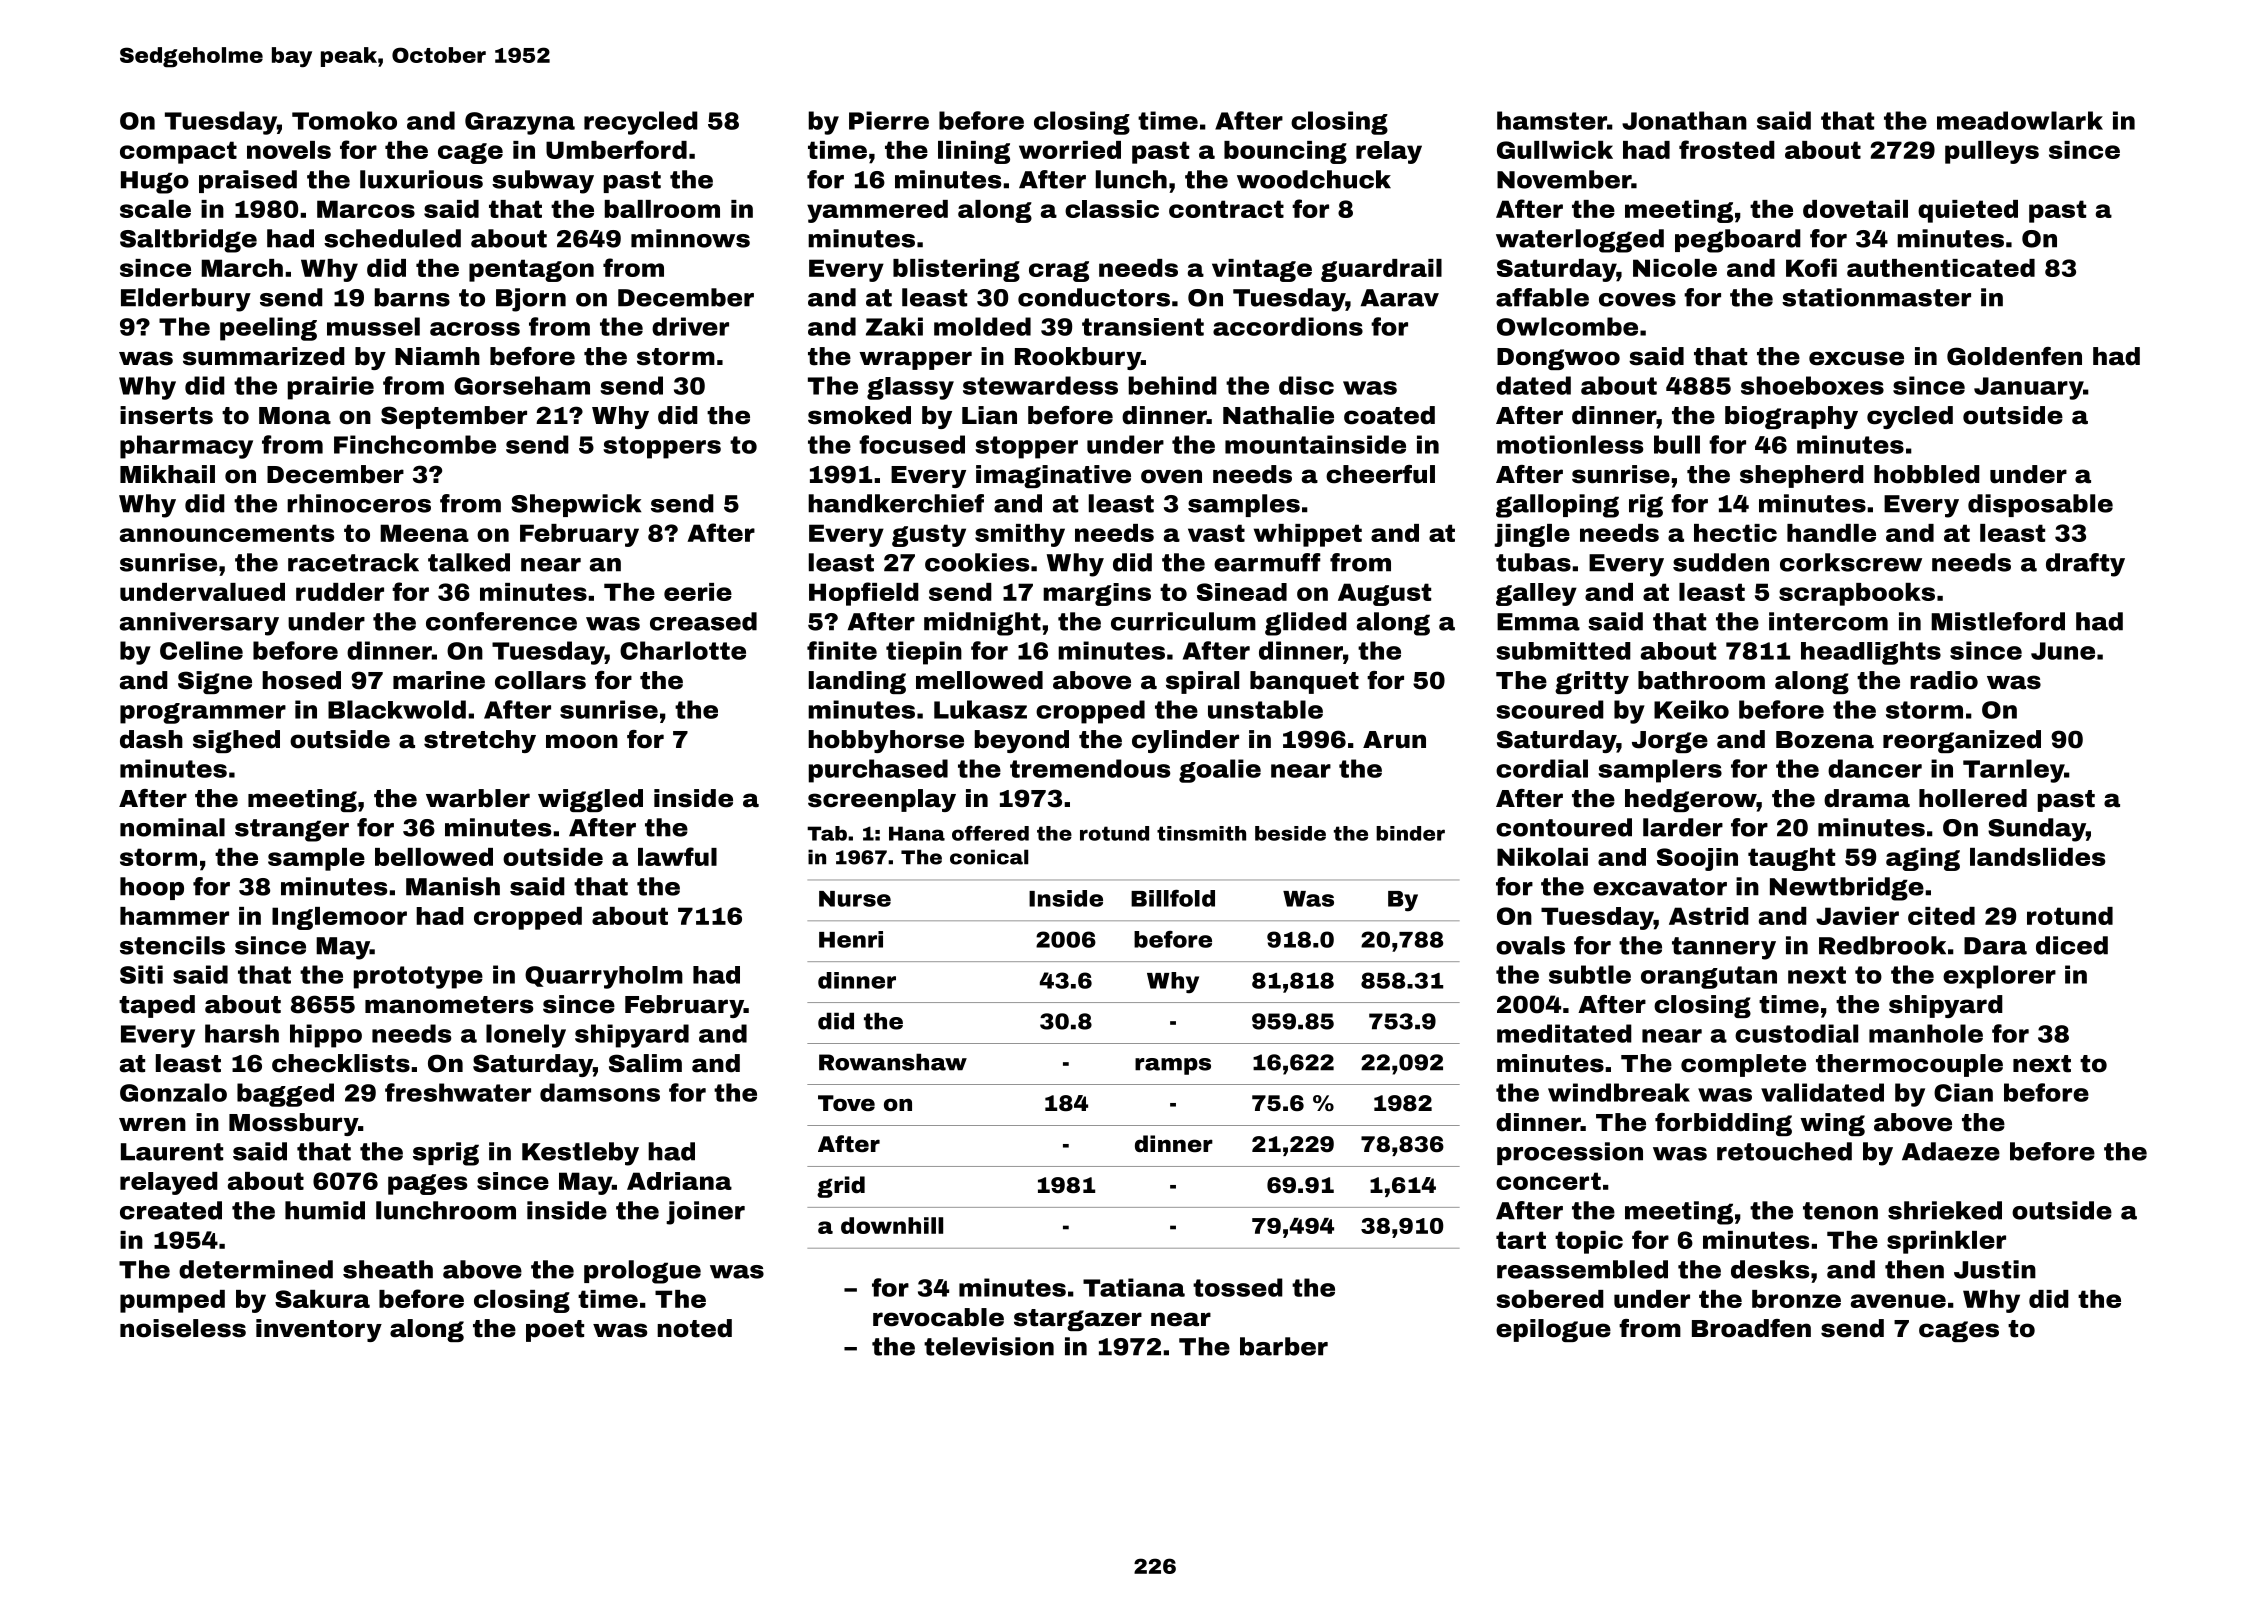 This screenshot has height=1603, width=2267. What do you see at coordinates (698, 592) in the screenshot?
I see `eerie` at bounding box center [698, 592].
